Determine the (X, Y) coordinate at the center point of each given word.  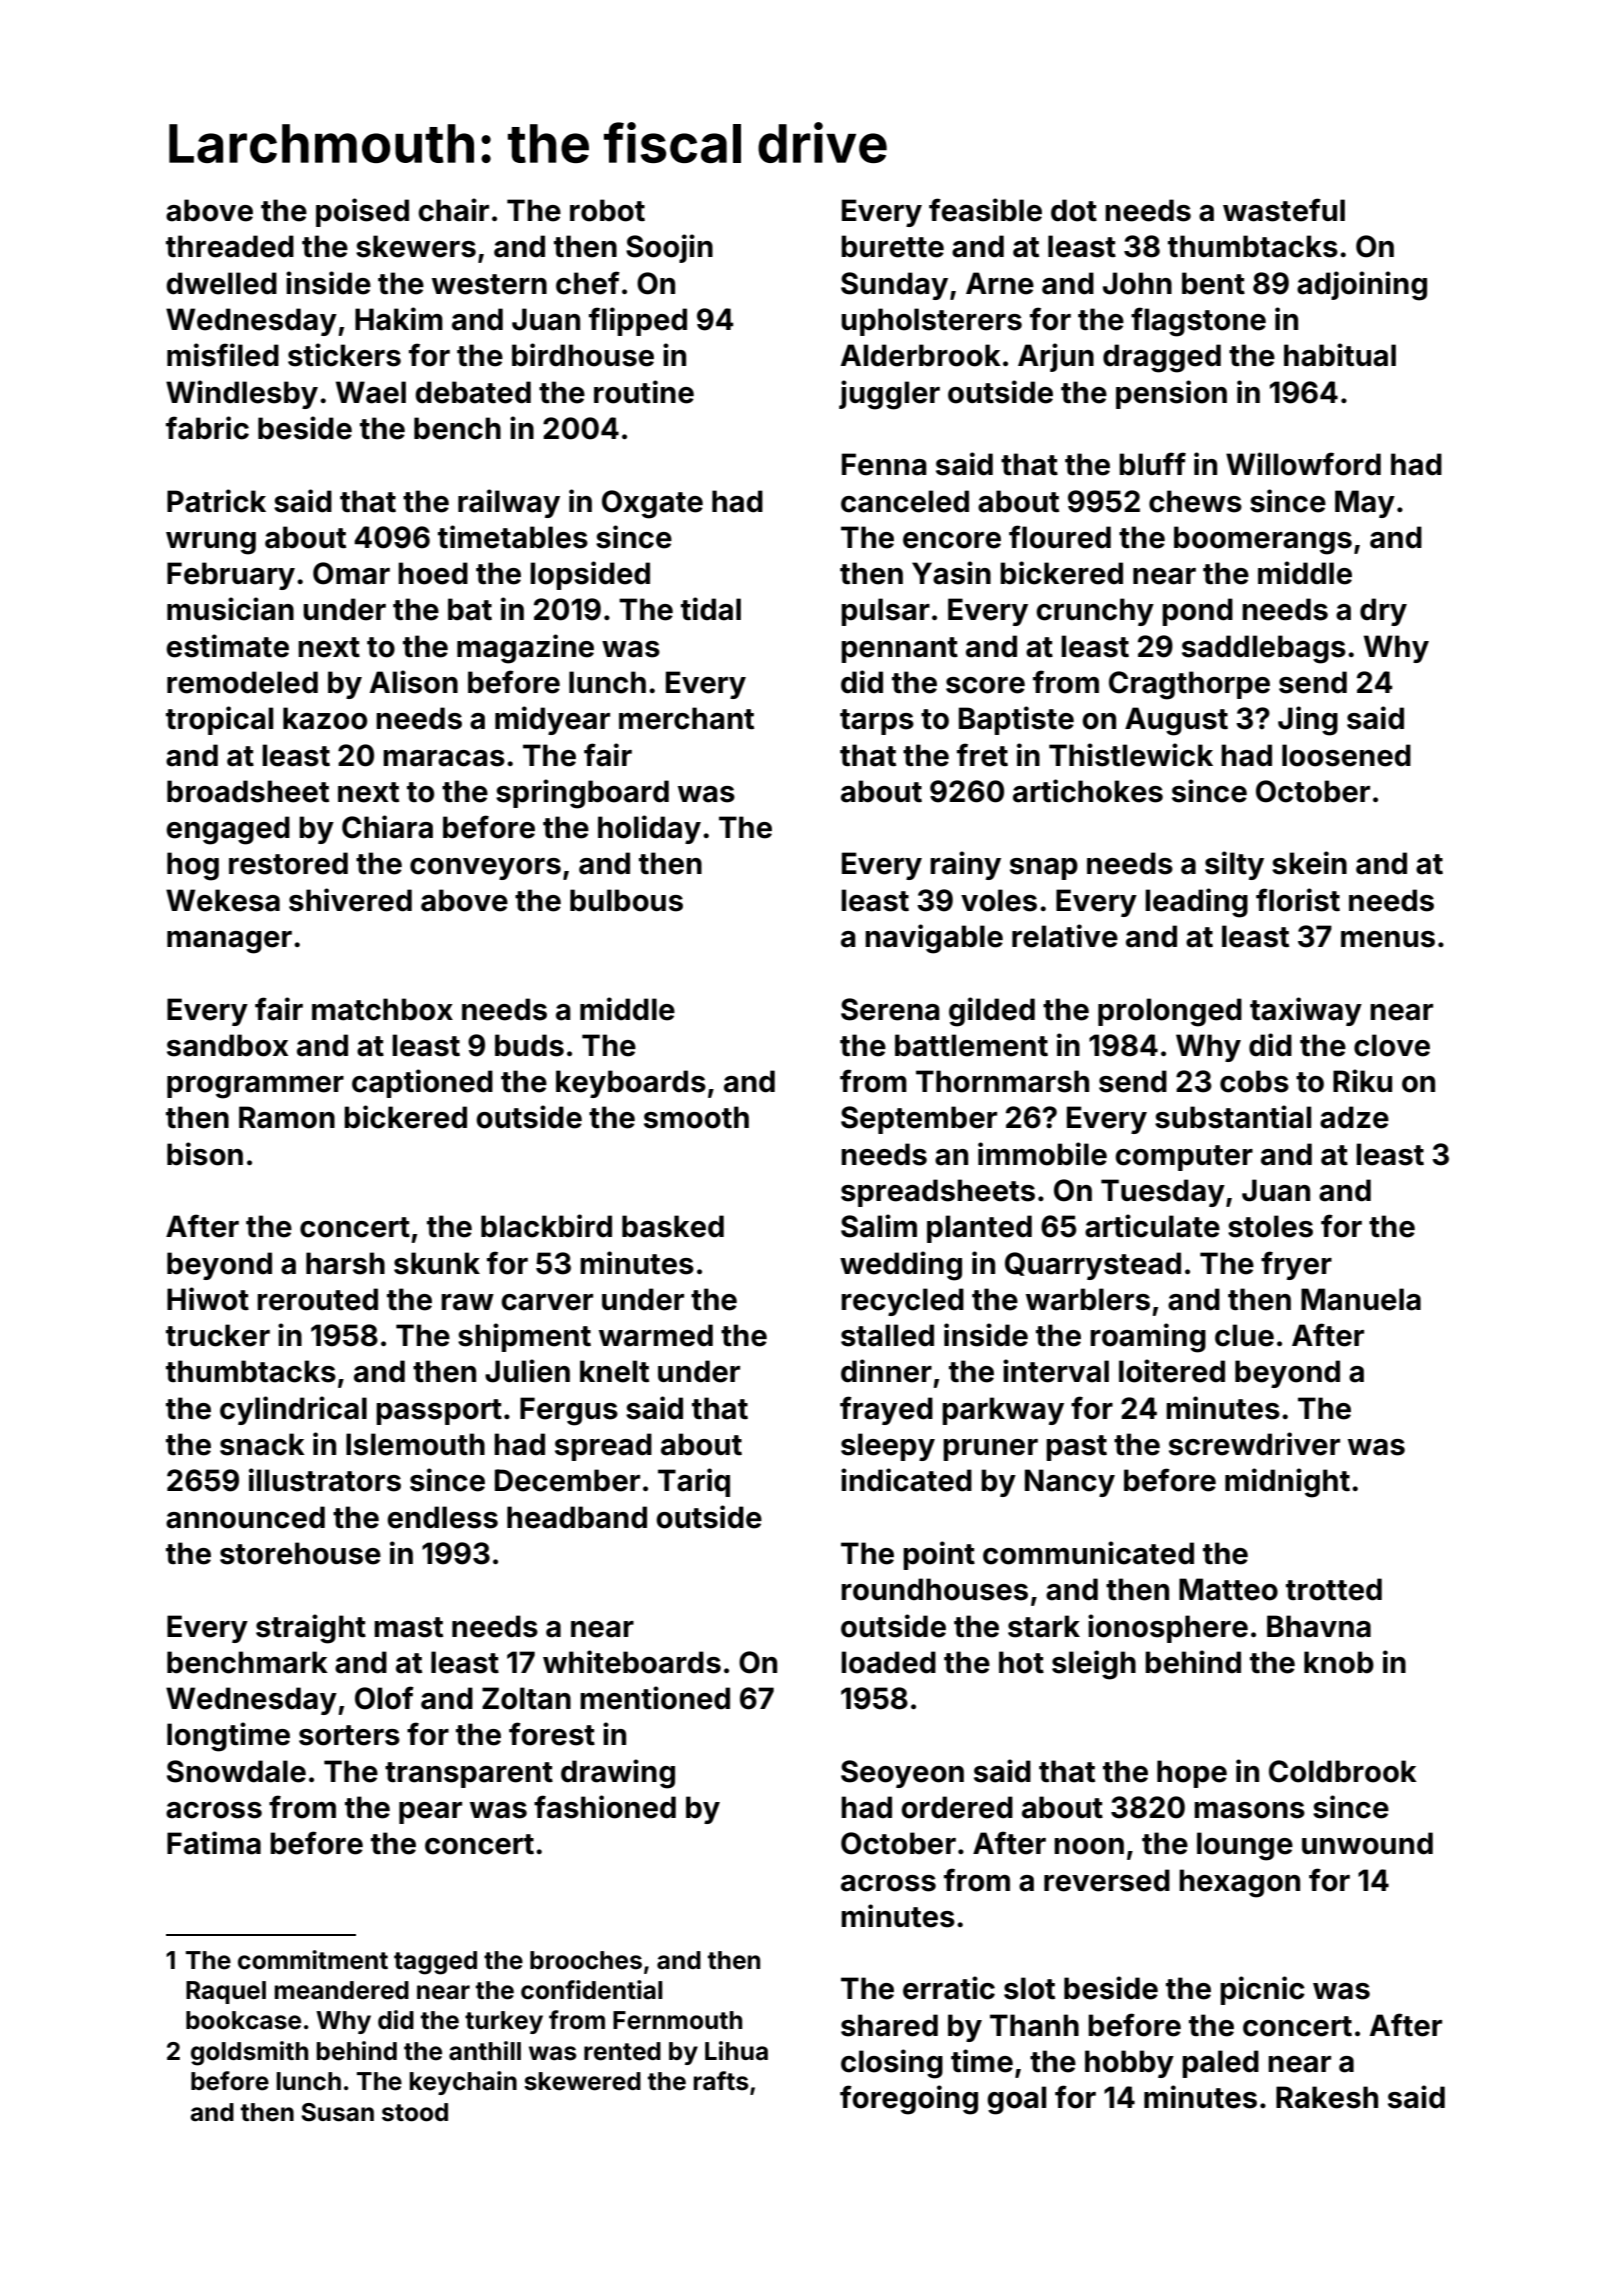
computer (1184, 1158)
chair (453, 210)
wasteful (1284, 210)
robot (607, 210)
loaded (888, 1662)
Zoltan (526, 1698)
